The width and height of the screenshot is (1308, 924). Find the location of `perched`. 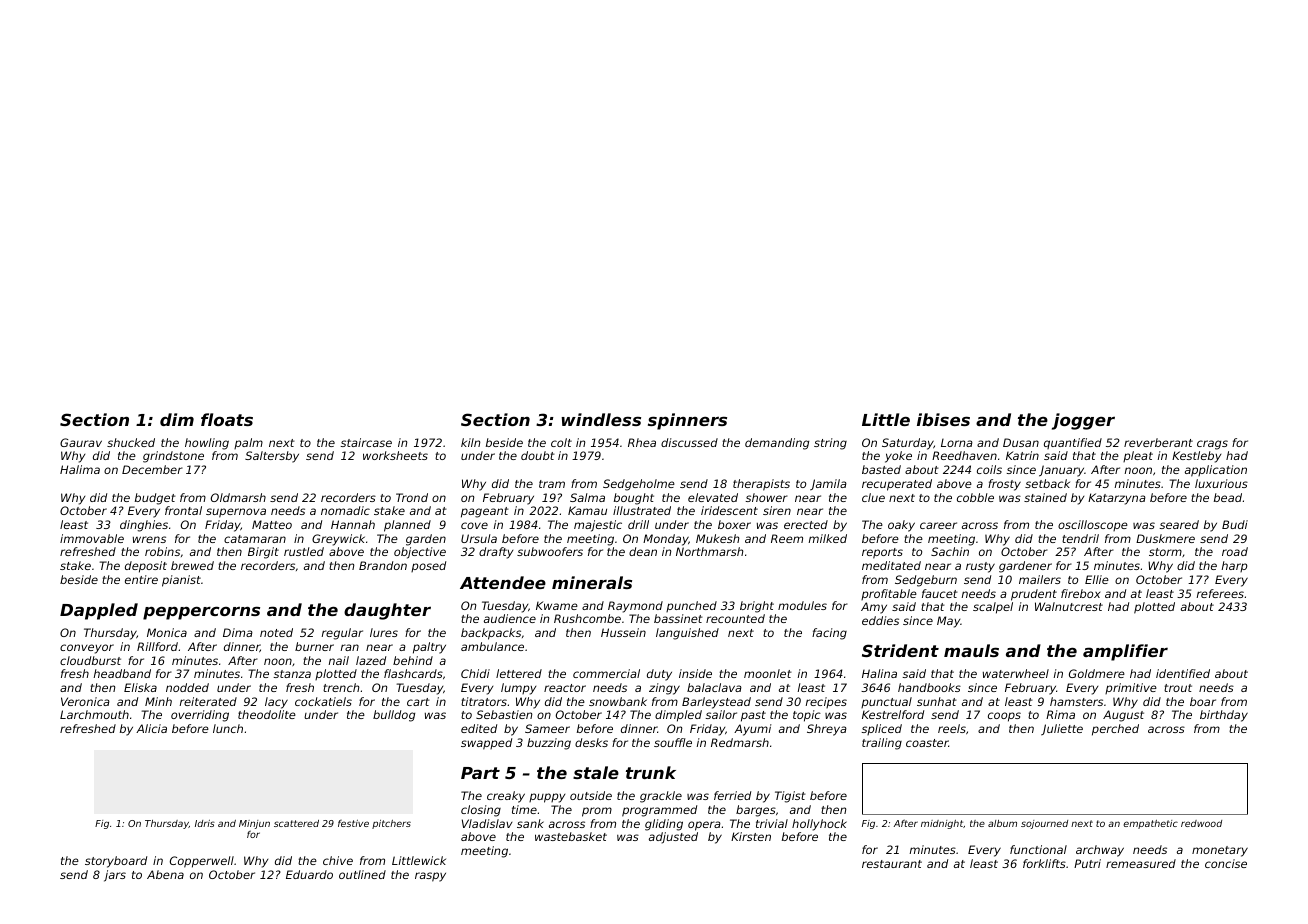

perched is located at coordinates (1115, 730).
